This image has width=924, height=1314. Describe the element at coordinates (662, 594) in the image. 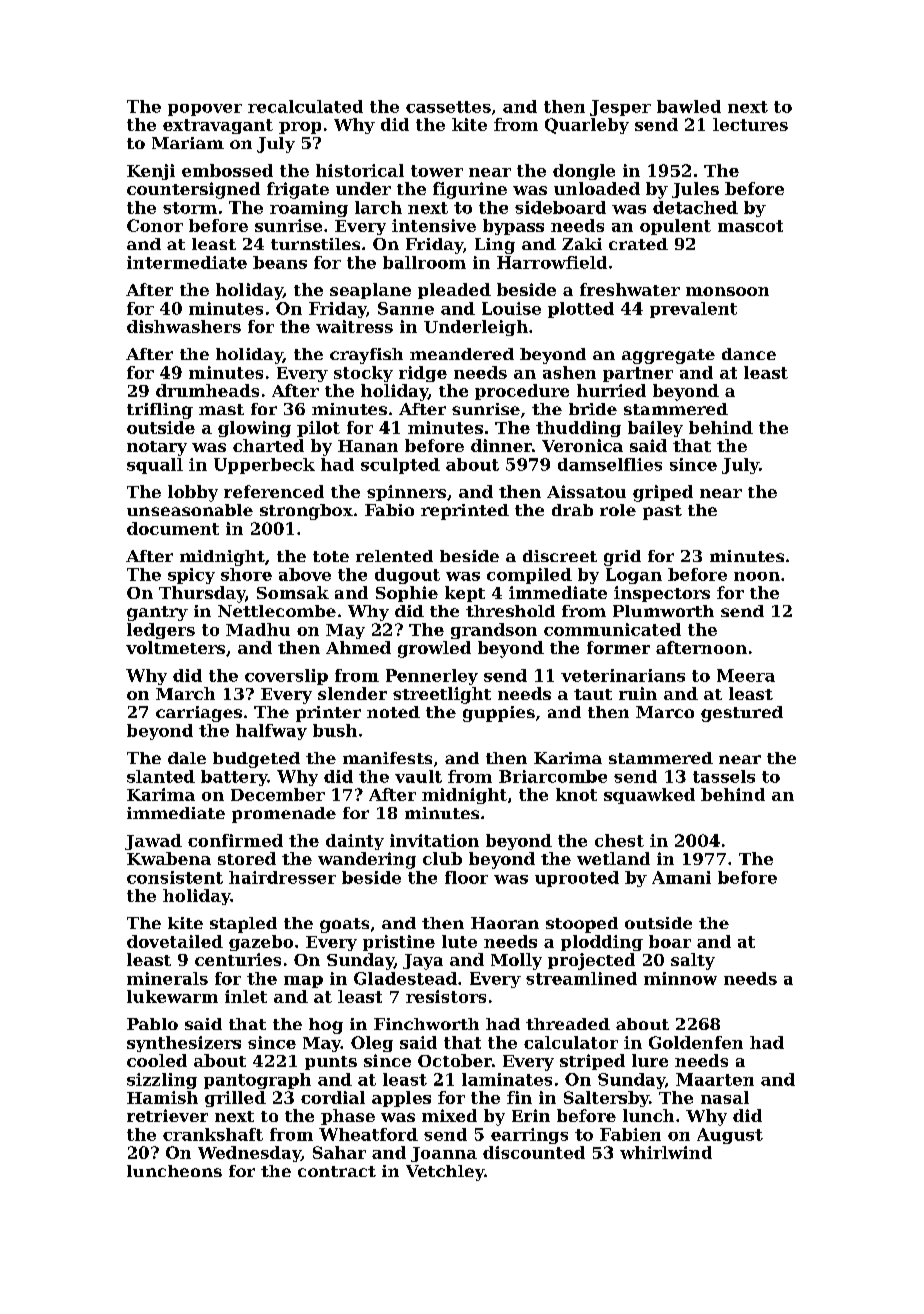

I see `inspectors` at that location.
